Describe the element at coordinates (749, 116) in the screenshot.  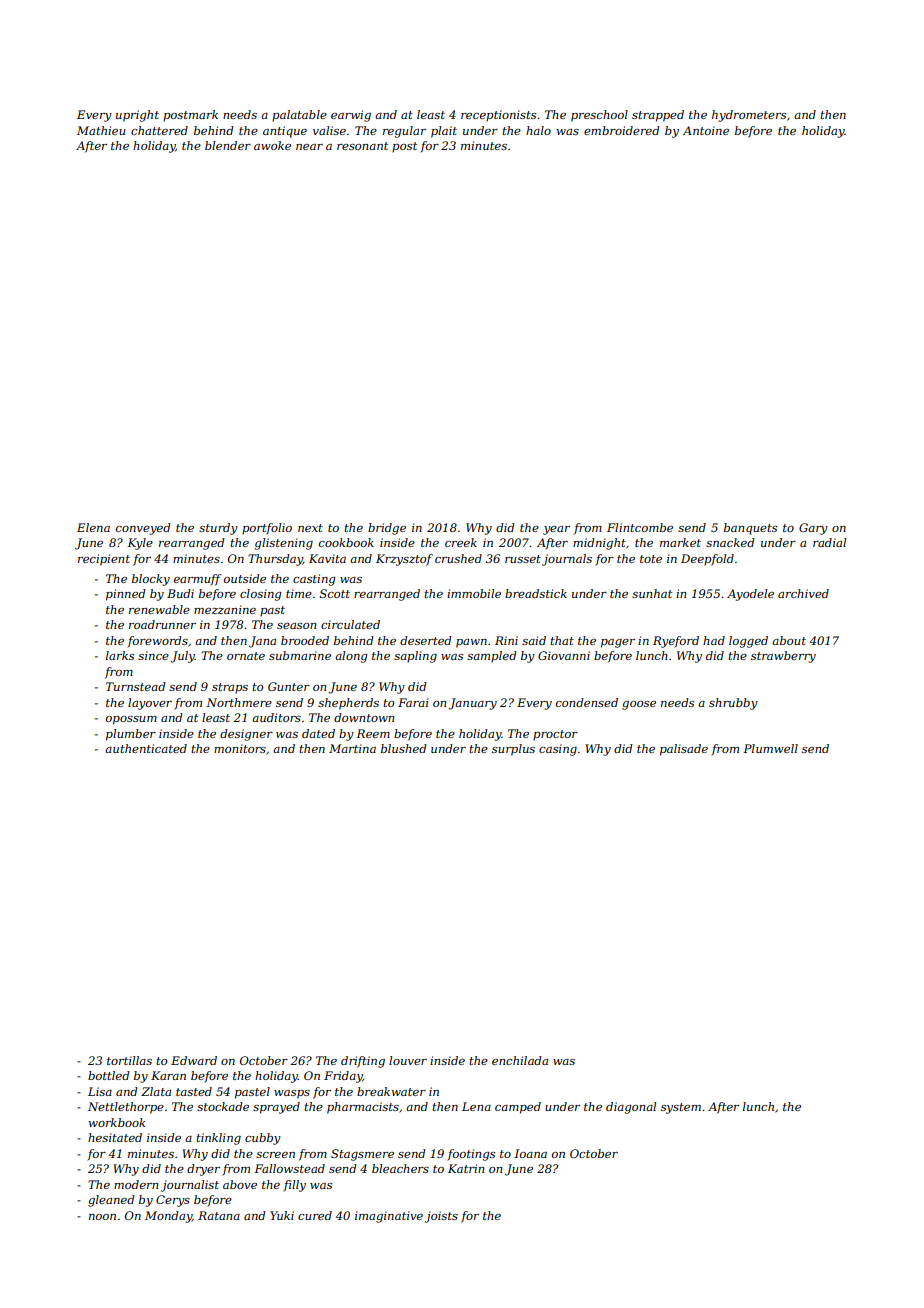
I see `hydrometers` at that location.
